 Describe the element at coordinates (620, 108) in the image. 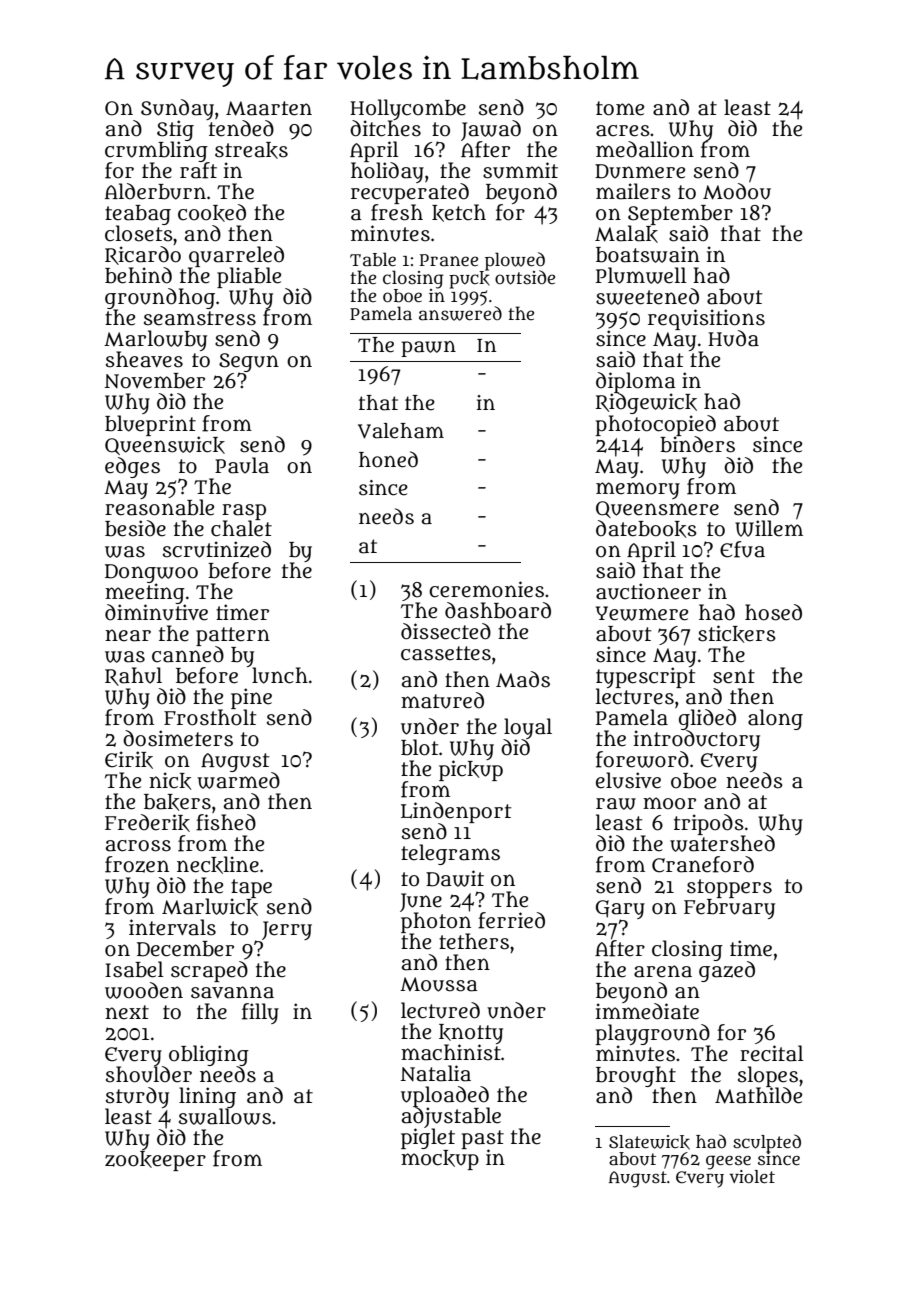

I see `tome` at that location.
